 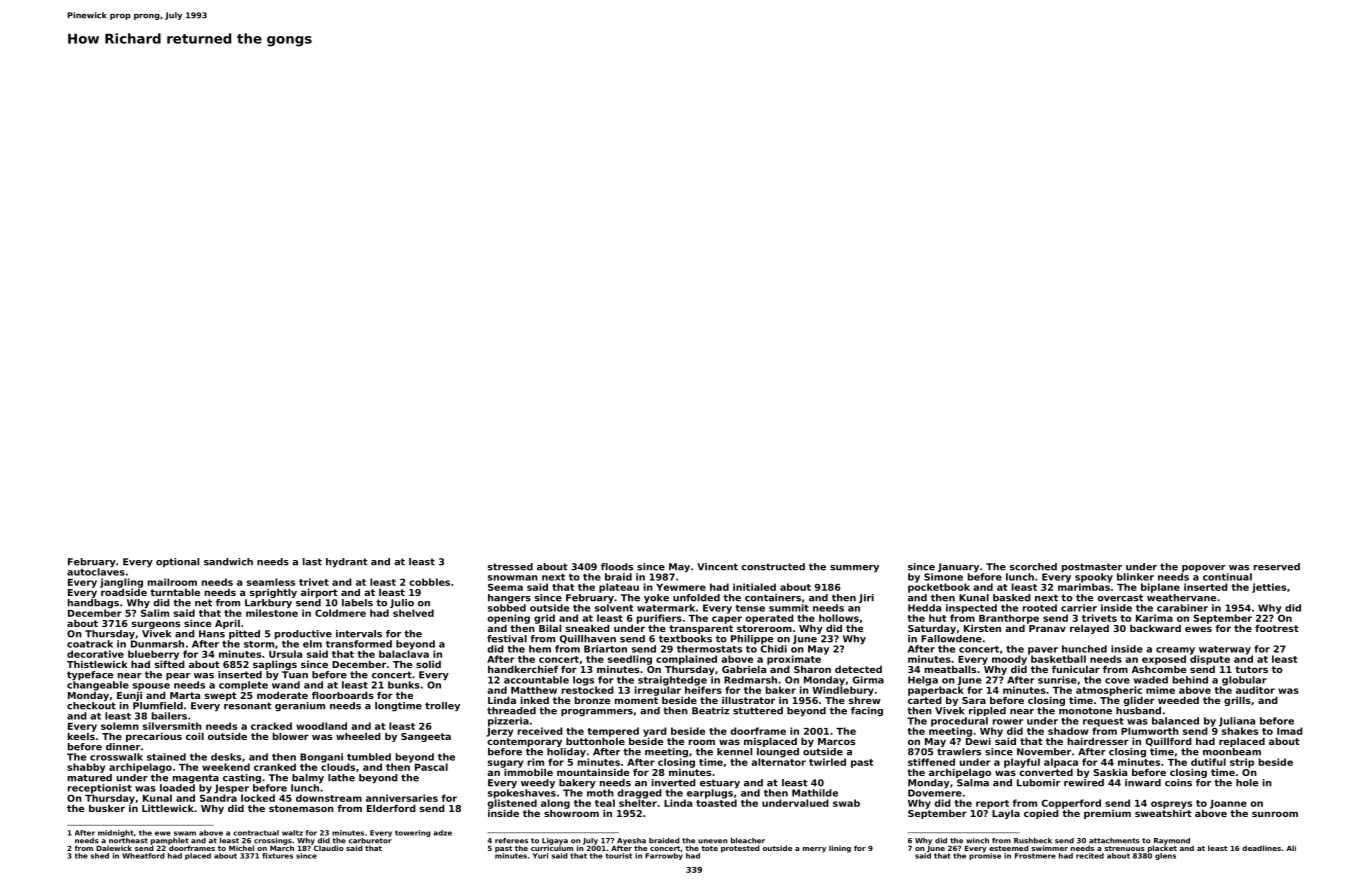 What do you see at coordinates (985, 856) in the page?
I see `promise` at bounding box center [985, 856].
